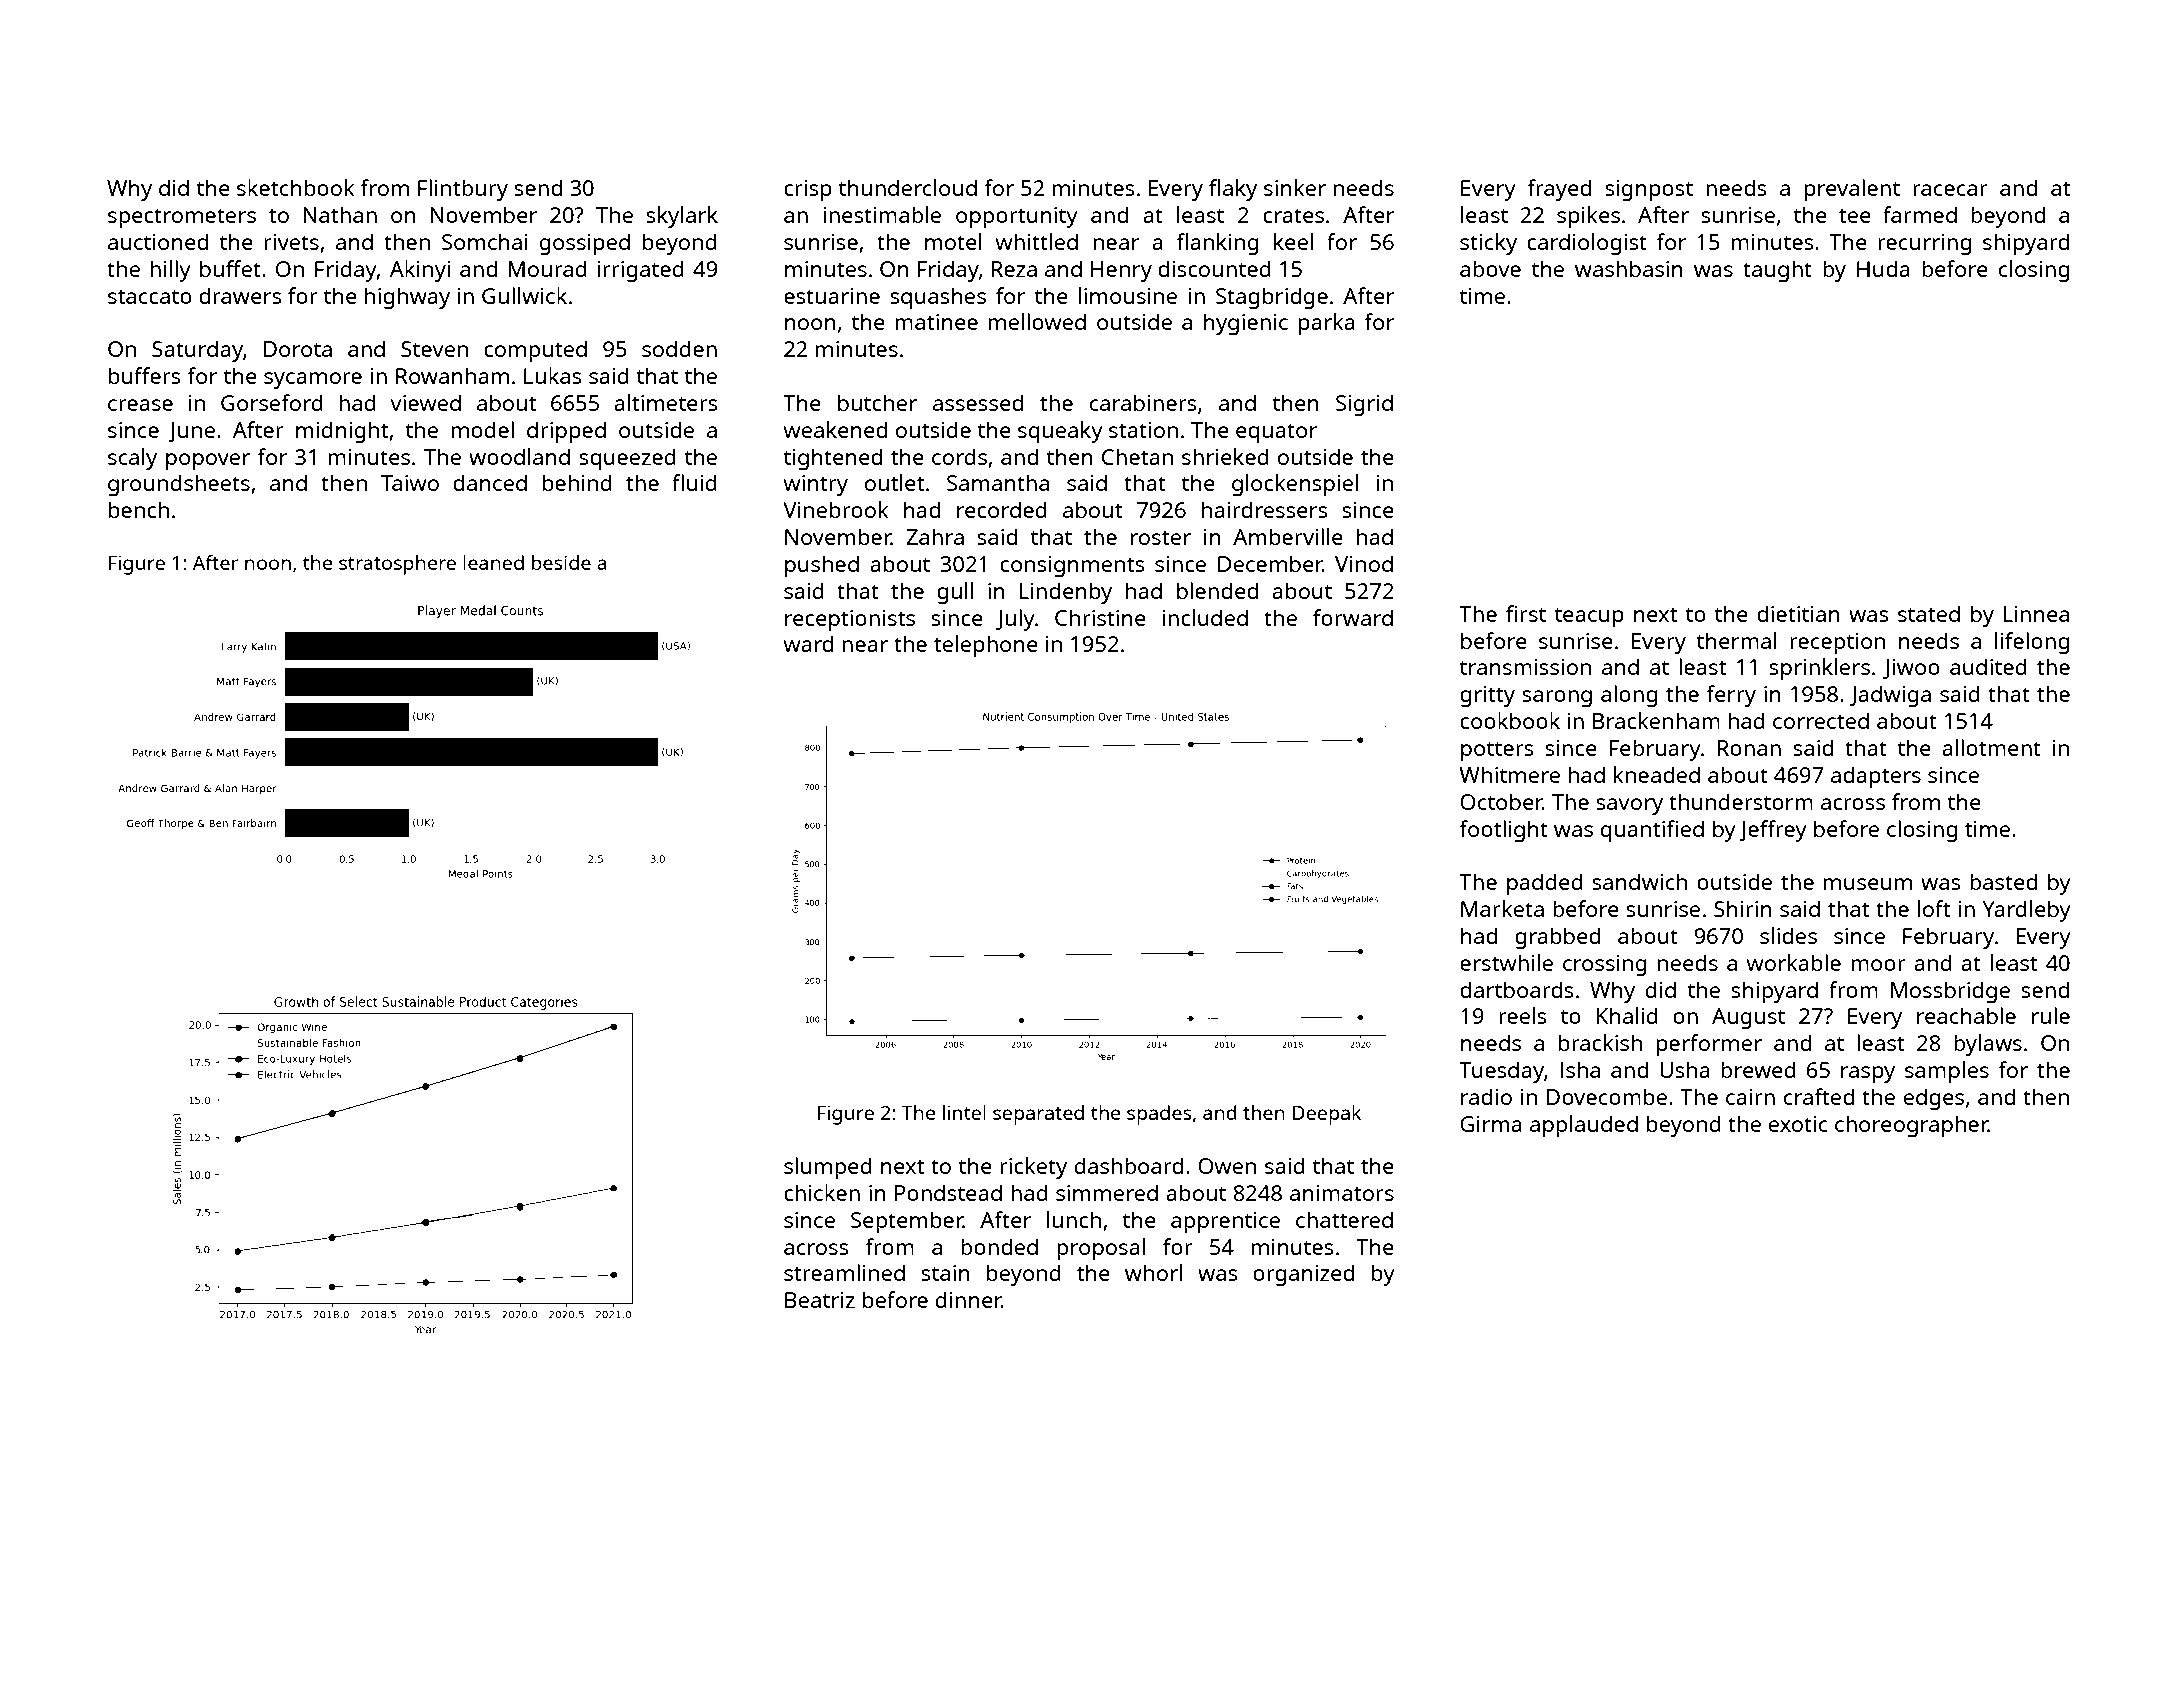 The width and height of the screenshot is (2178, 1683). What do you see at coordinates (1991, 747) in the screenshot?
I see `allotment` at bounding box center [1991, 747].
